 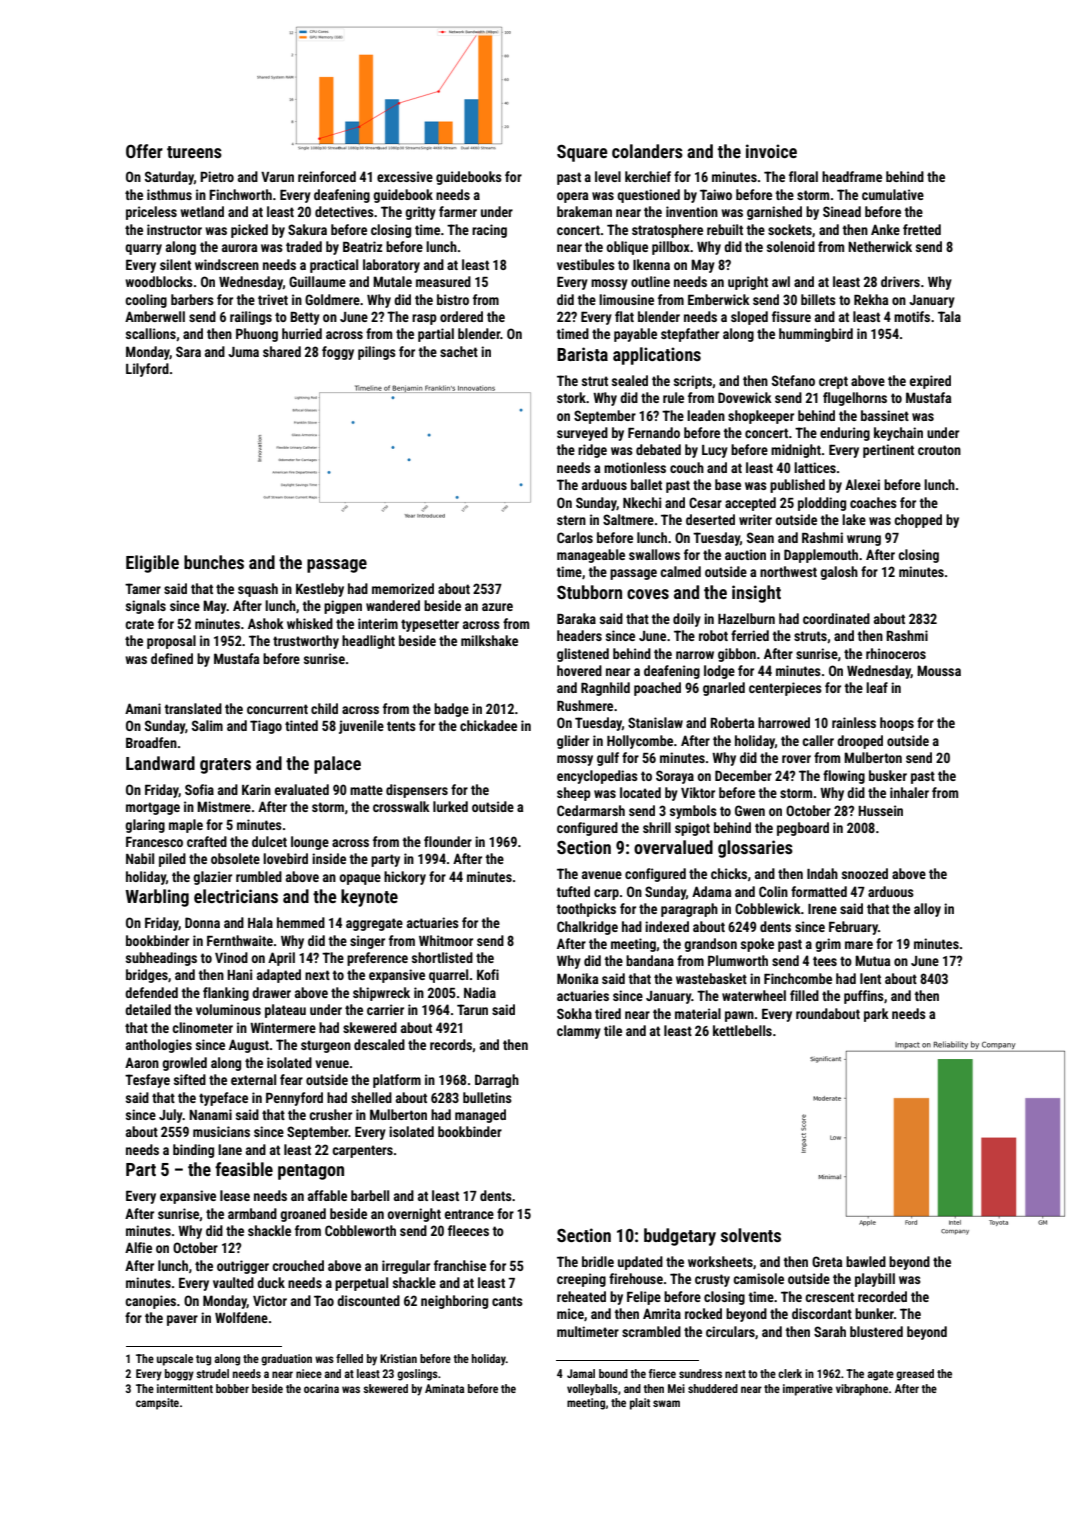 I want to click on crafted, so click(x=207, y=841).
